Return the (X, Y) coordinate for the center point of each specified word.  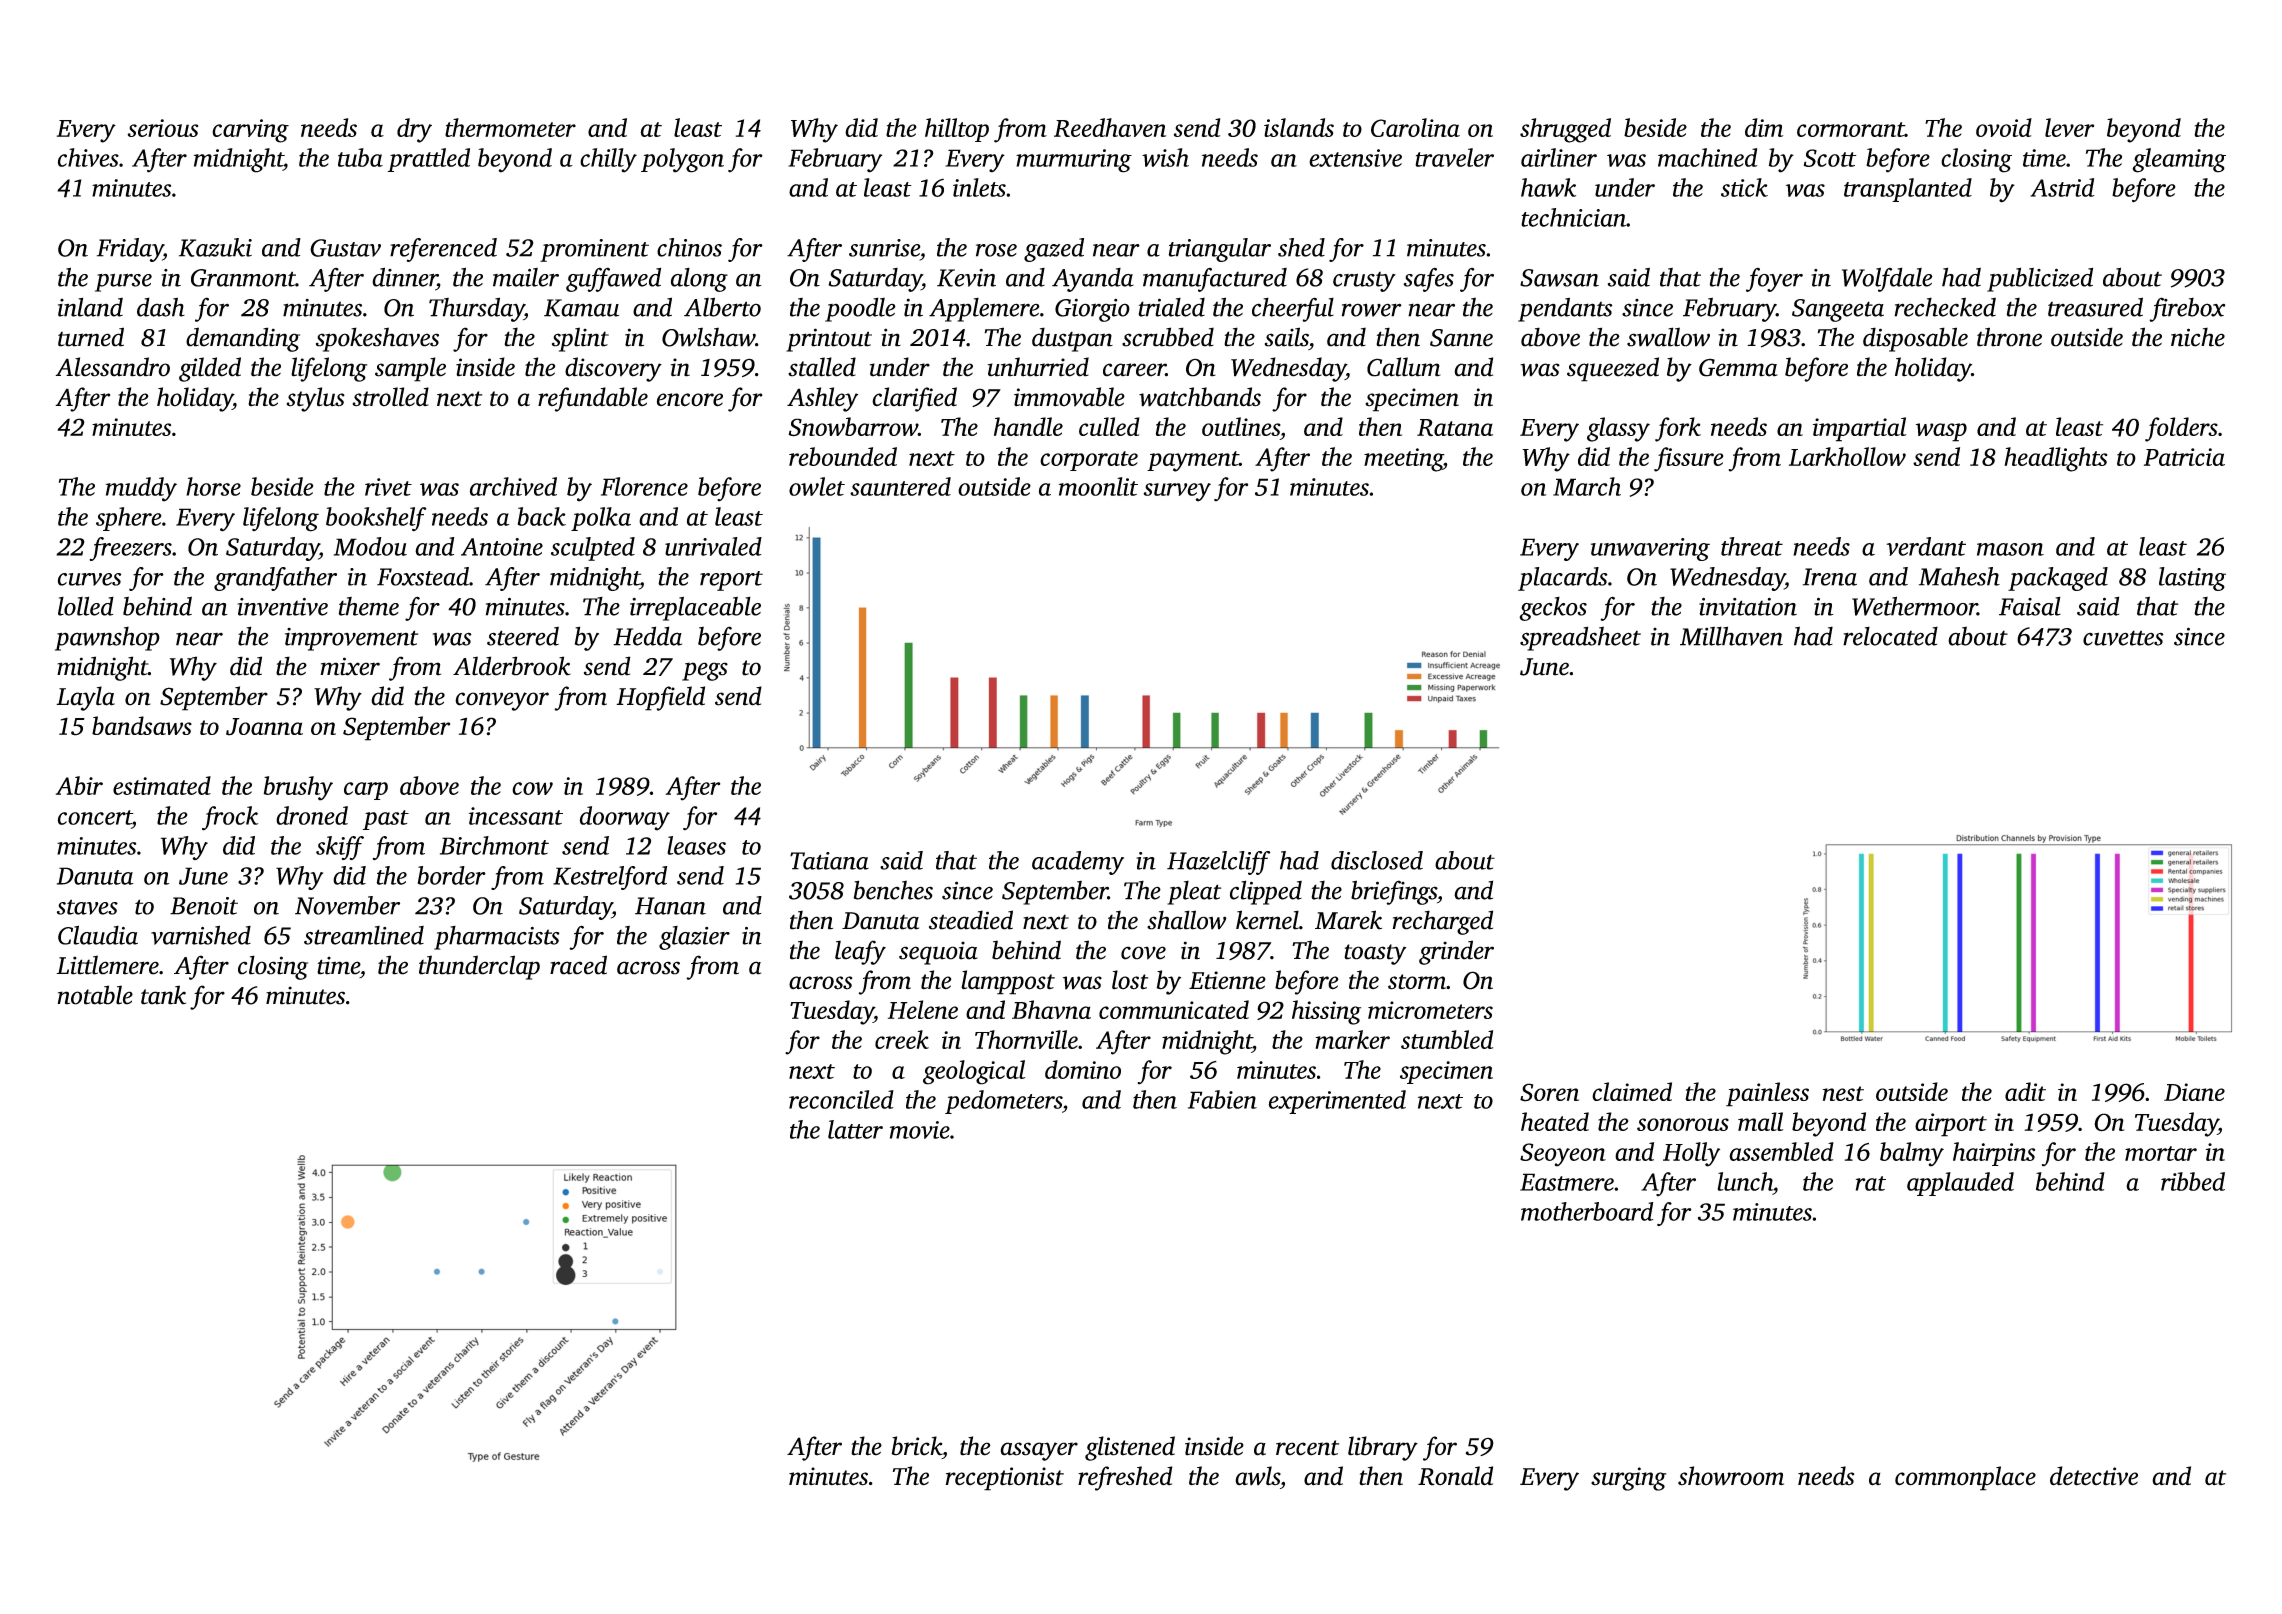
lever (2069, 127)
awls (1257, 1476)
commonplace (1965, 1478)
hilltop (957, 130)
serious (162, 128)
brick (916, 1446)
